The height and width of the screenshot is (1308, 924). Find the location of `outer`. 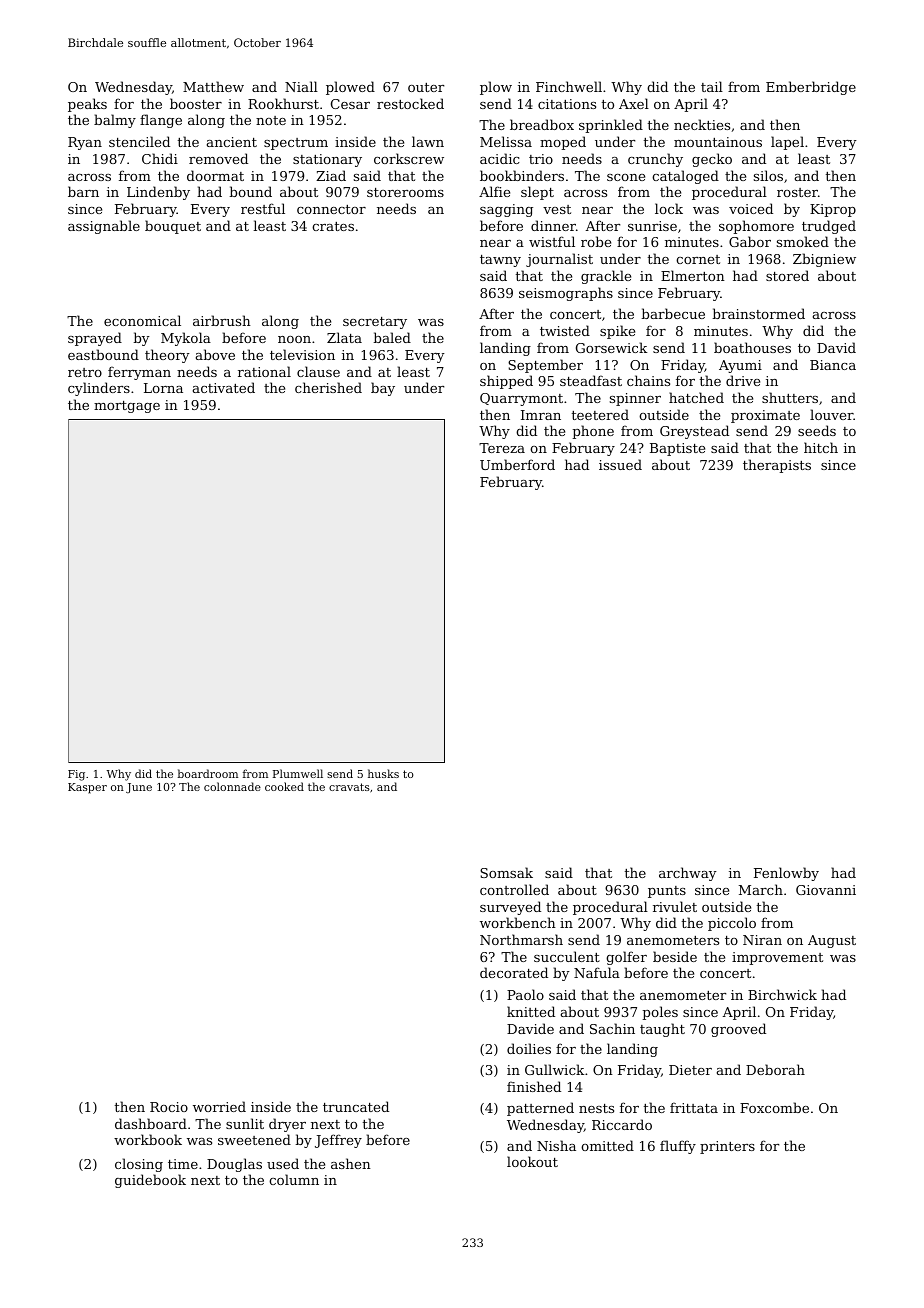

outer is located at coordinates (426, 87).
